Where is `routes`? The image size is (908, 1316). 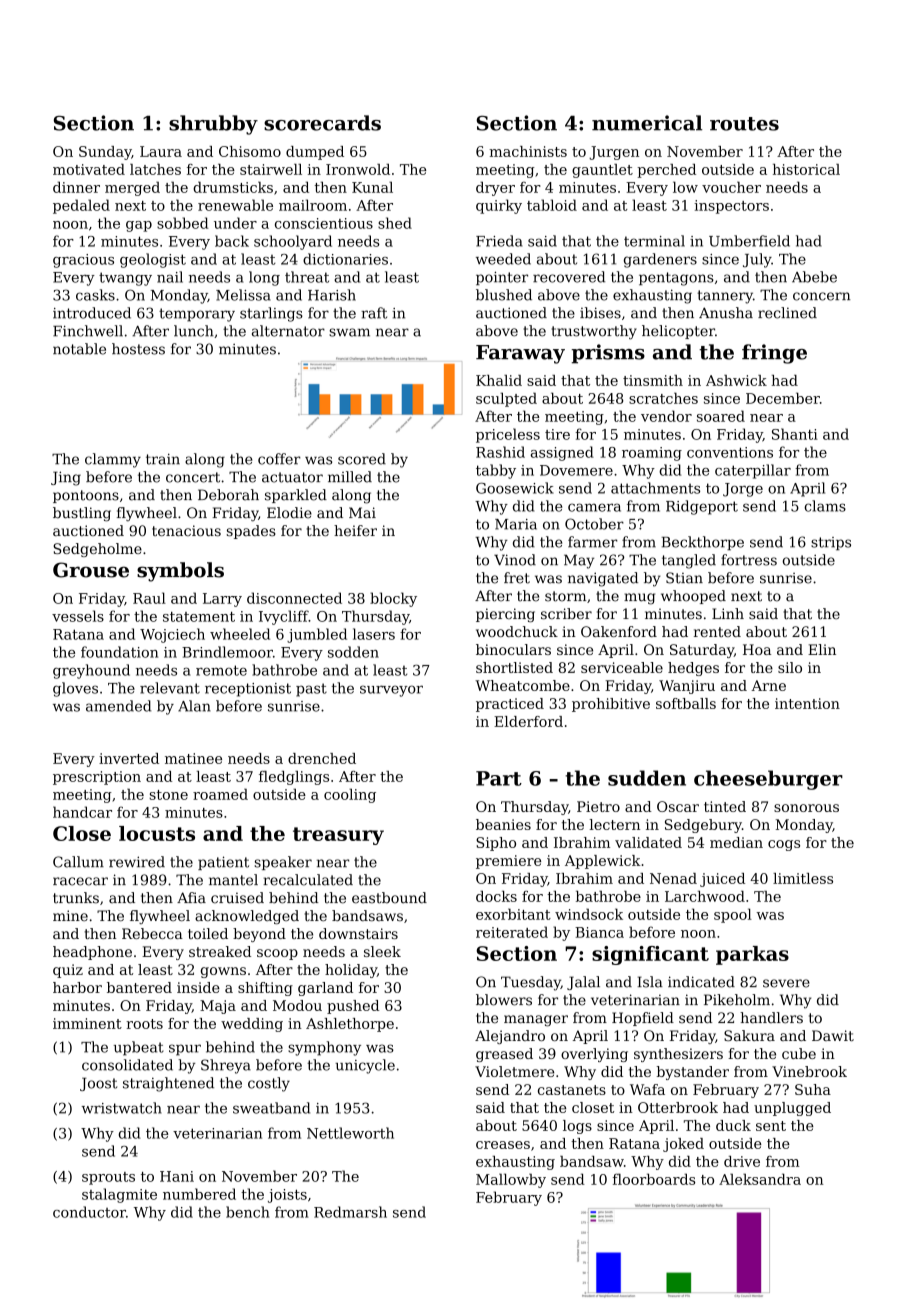
routes is located at coordinates (744, 124).
